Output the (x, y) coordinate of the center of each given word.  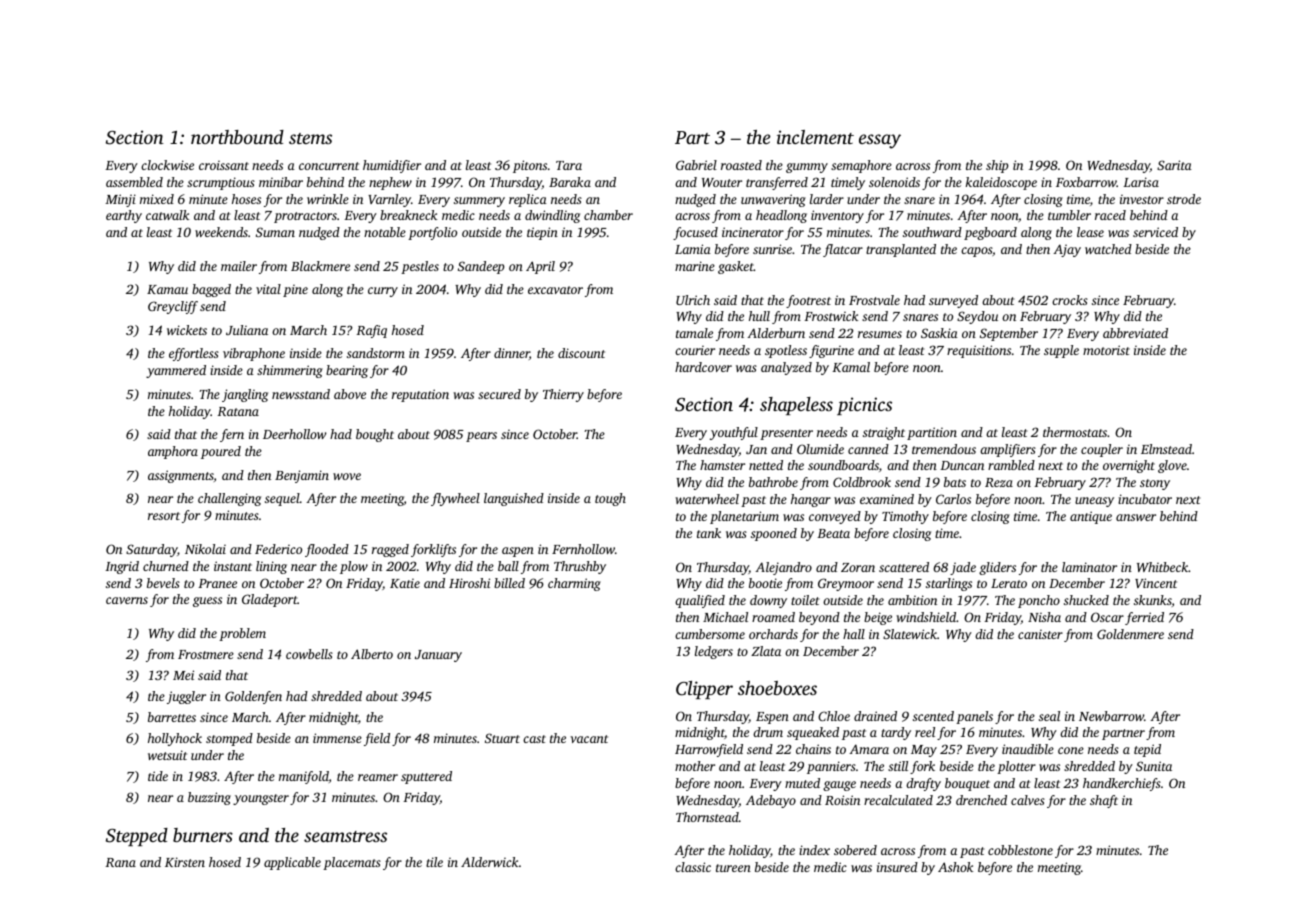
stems (310, 138)
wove (347, 476)
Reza (999, 482)
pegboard (990, 233)
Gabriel (696, 165)
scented (933, 716)
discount (581, 353)
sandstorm (376, 353)
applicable (292, 863)
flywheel (455, 499)
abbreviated (1135, 333)
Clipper (704, 690)
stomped (229, 739)
